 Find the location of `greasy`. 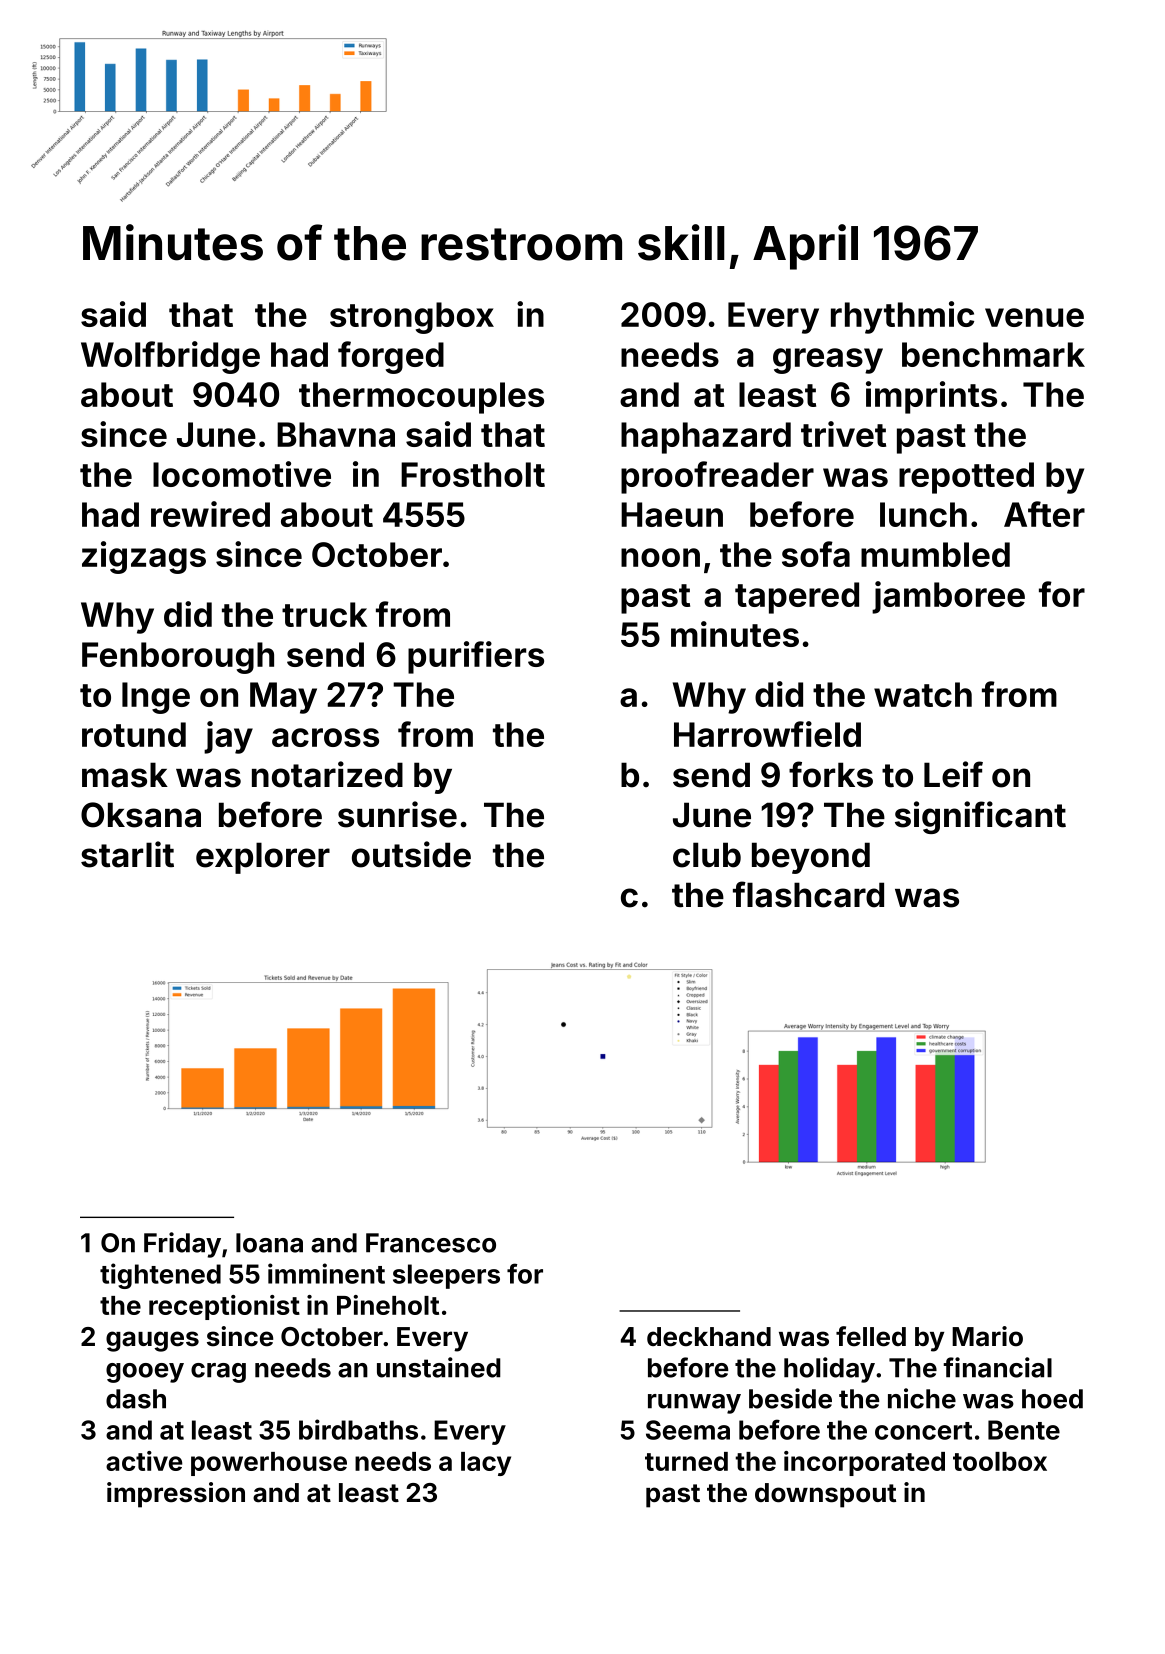

greasy is located at coordinates (828, 361).
